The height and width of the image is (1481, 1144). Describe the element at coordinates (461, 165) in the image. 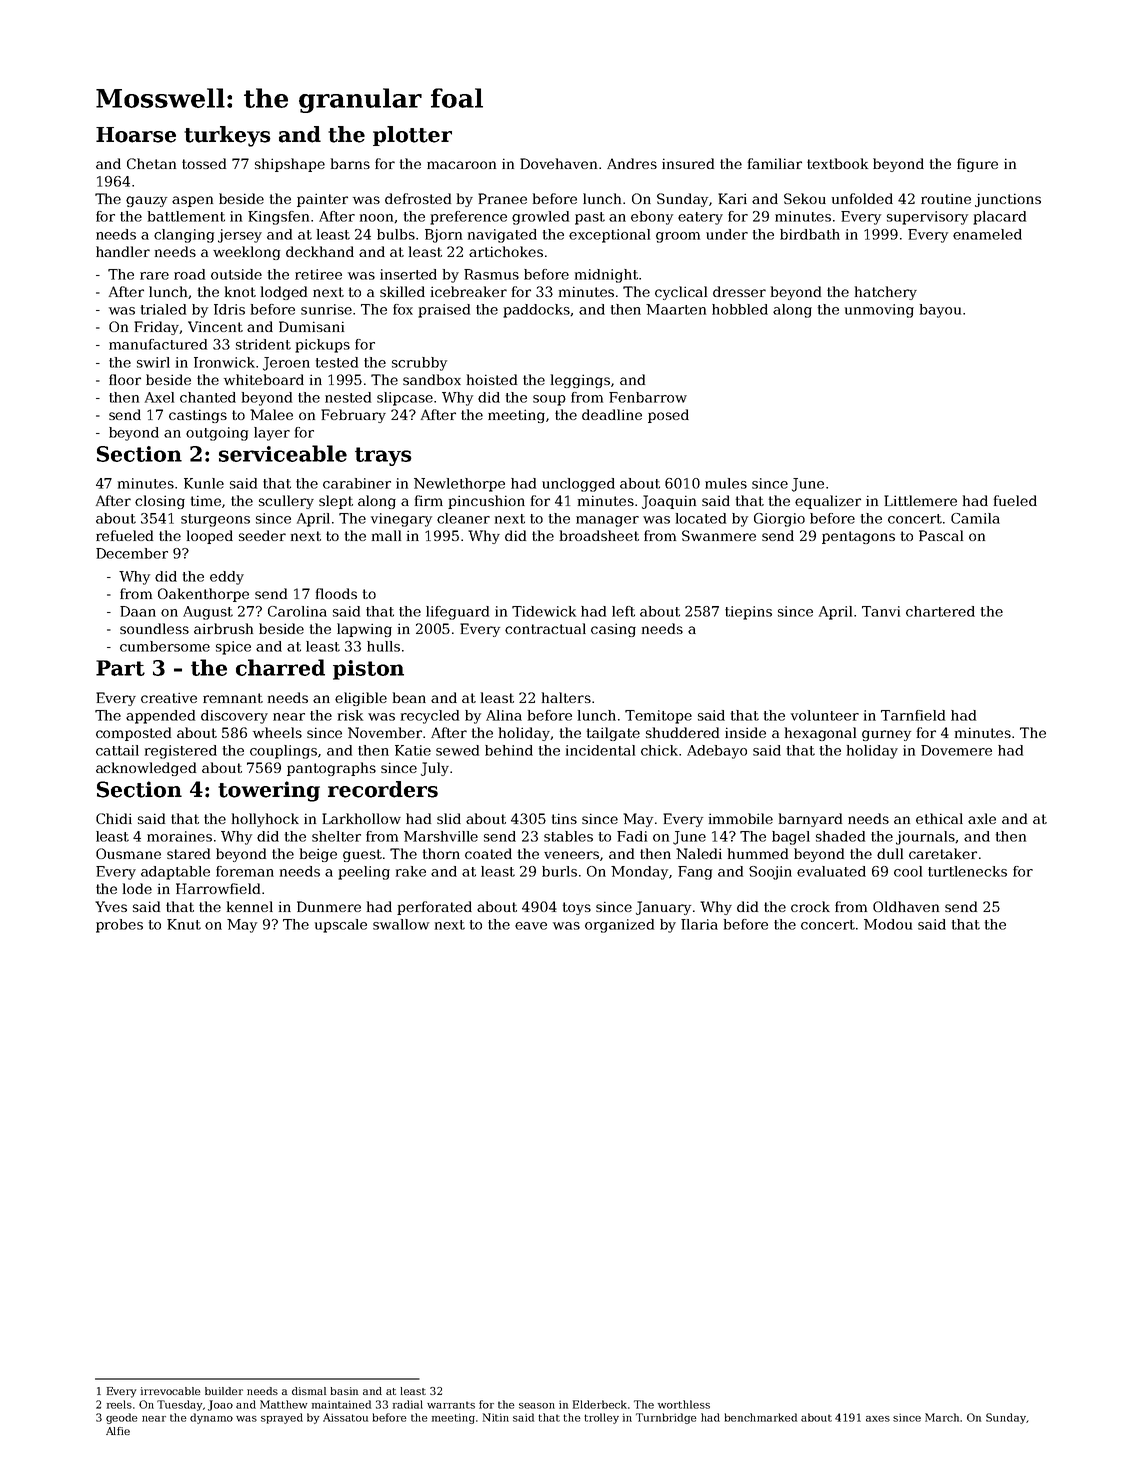

I see `macaroon` at that location.
